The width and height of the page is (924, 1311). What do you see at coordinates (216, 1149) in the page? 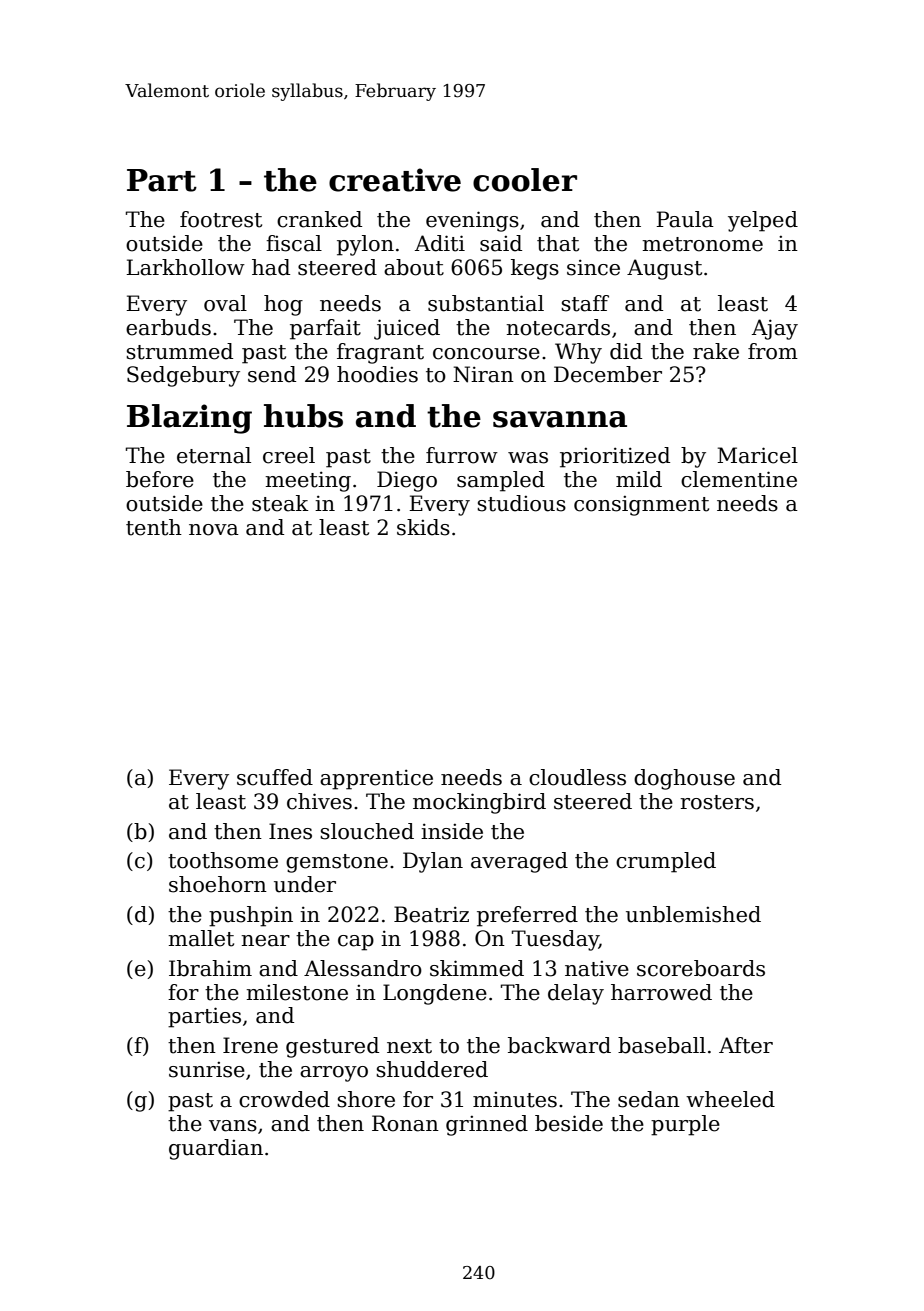
I see `guardian` at bounding box center [216, 1149].
